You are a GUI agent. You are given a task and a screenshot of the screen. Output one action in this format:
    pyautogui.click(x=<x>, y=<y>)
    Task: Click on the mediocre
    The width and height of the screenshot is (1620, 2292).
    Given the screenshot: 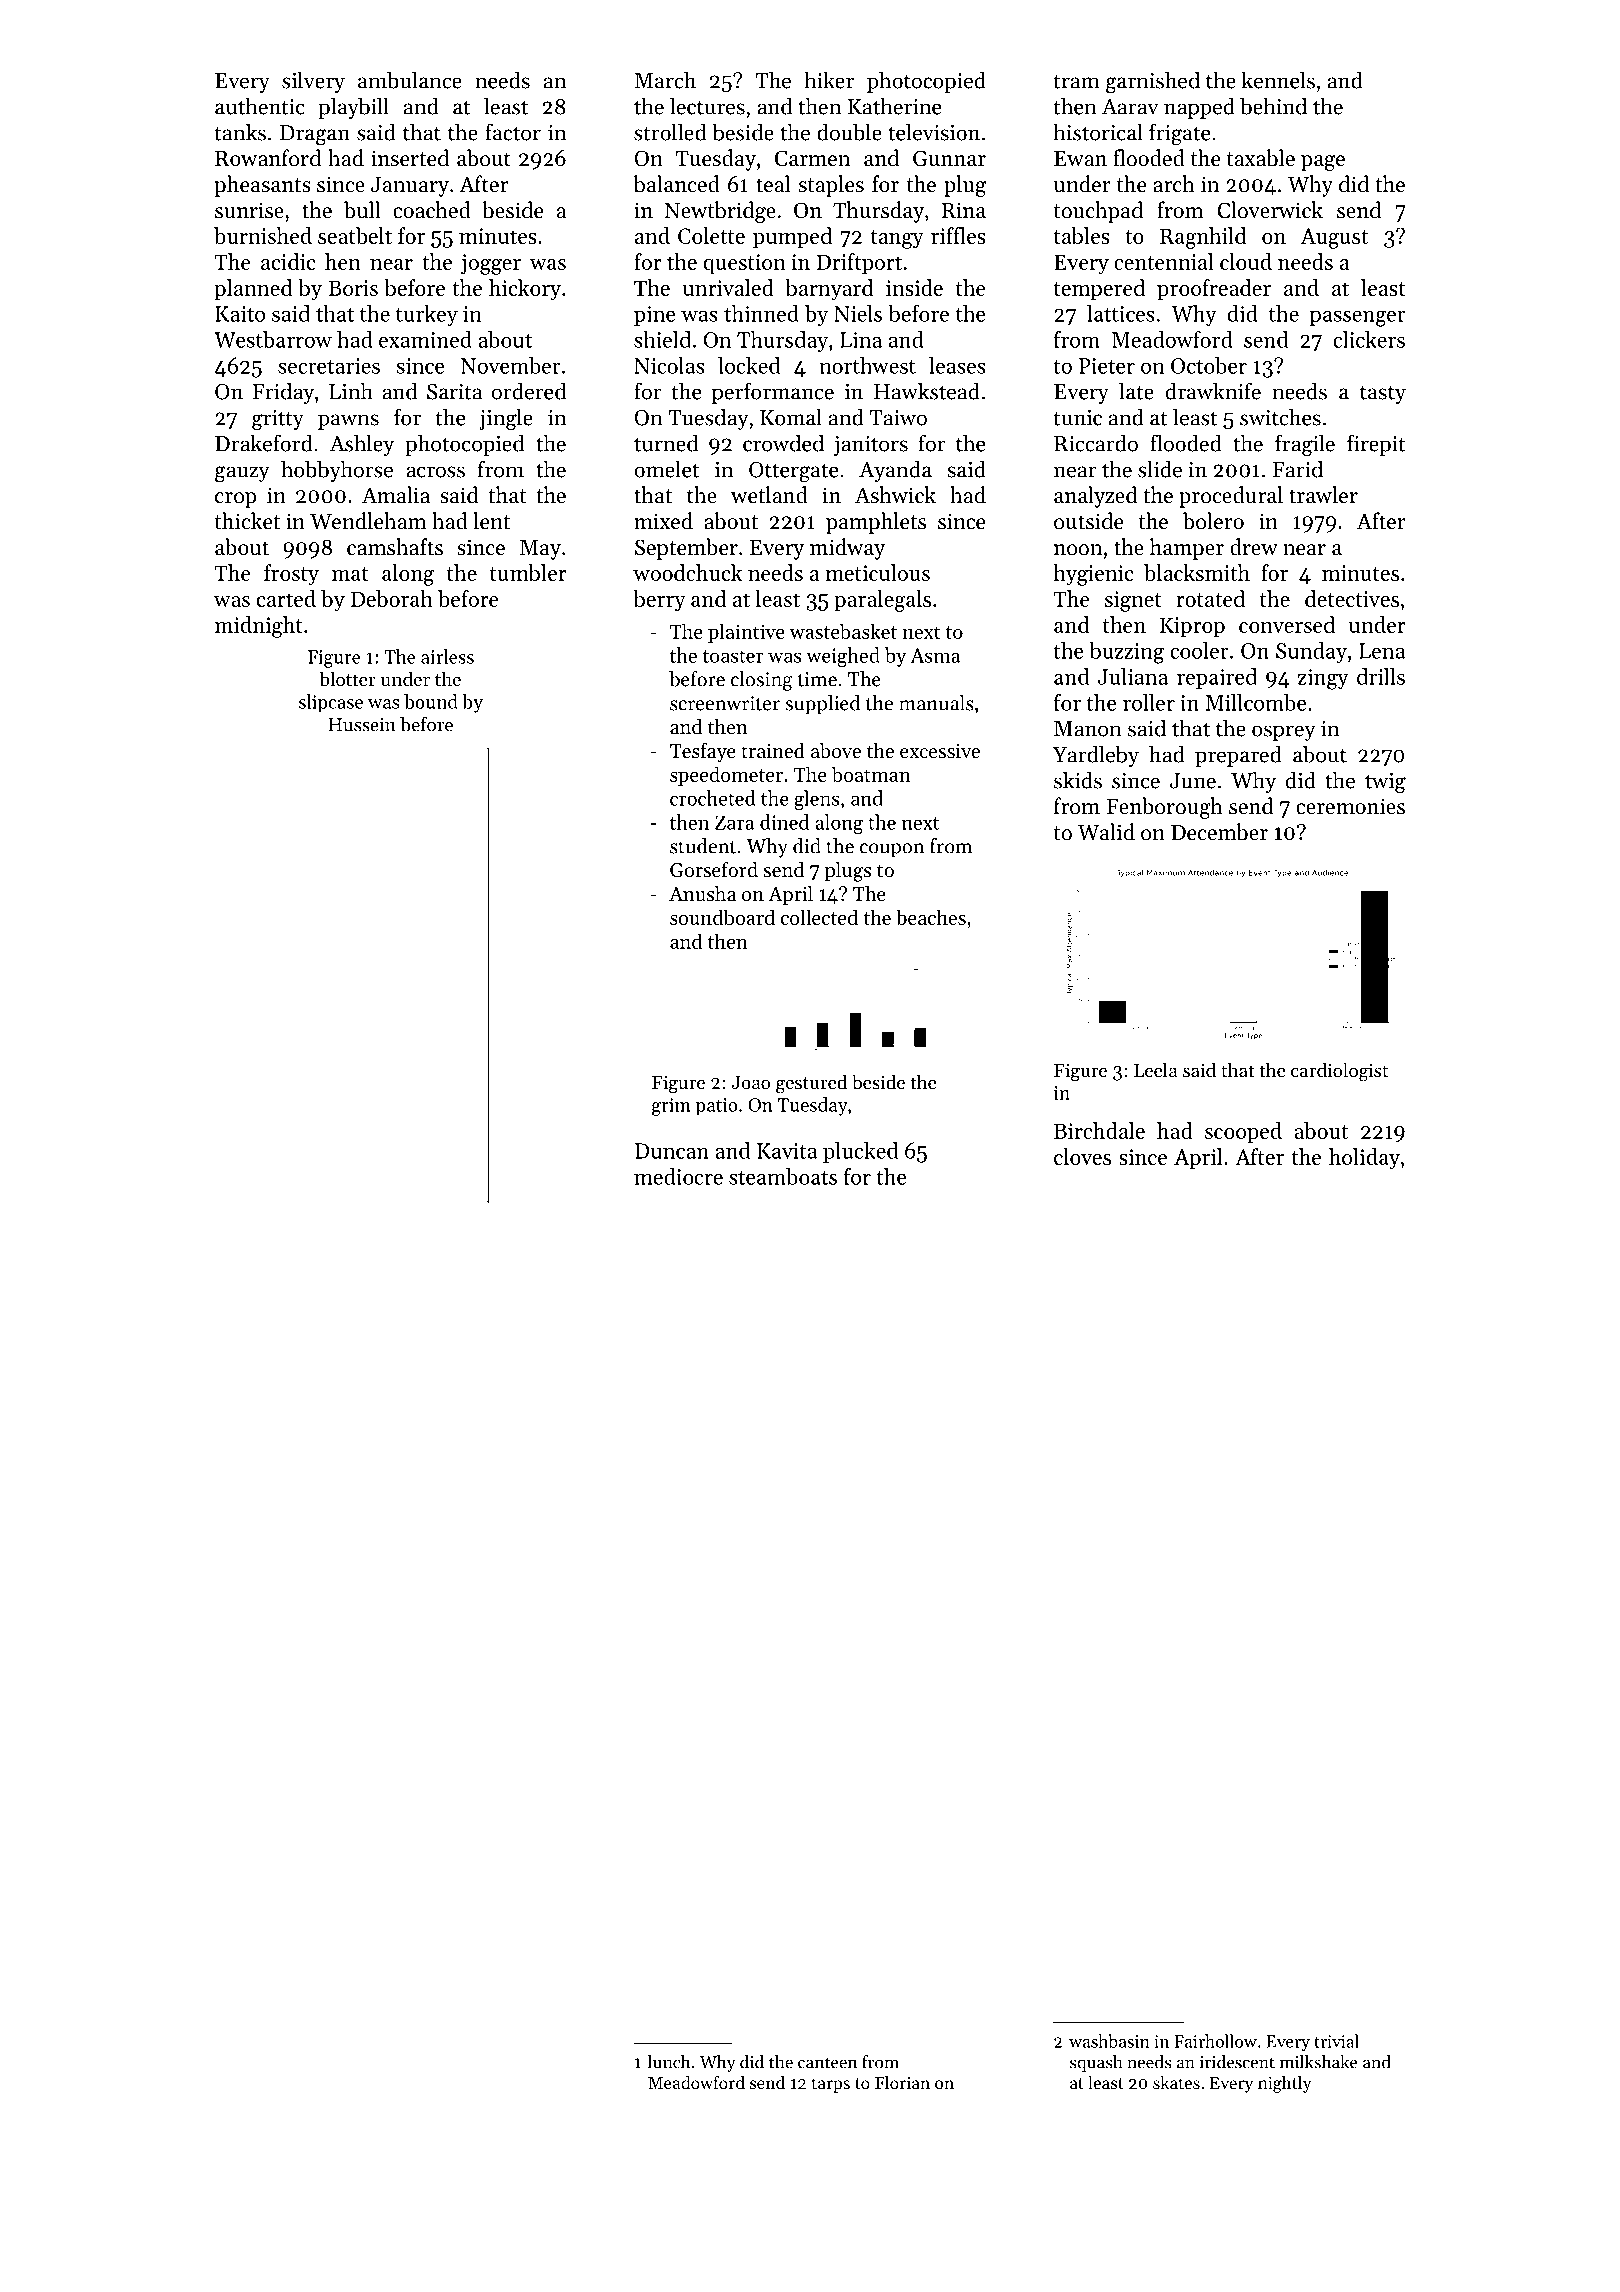 What is the action you would take?
    pyautogui.click(x=678, y=1176)
